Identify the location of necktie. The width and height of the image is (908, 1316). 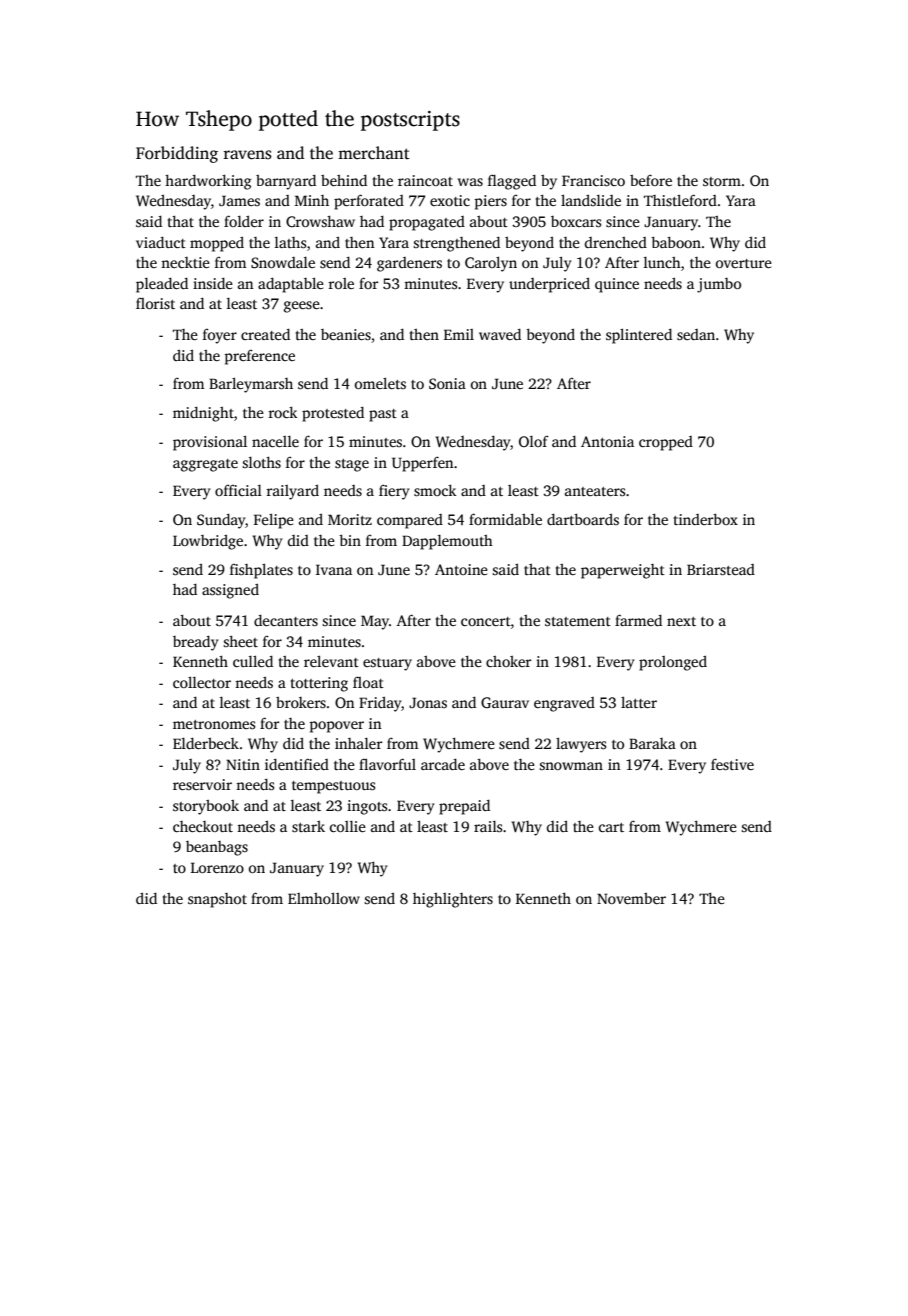
(185, 262).
